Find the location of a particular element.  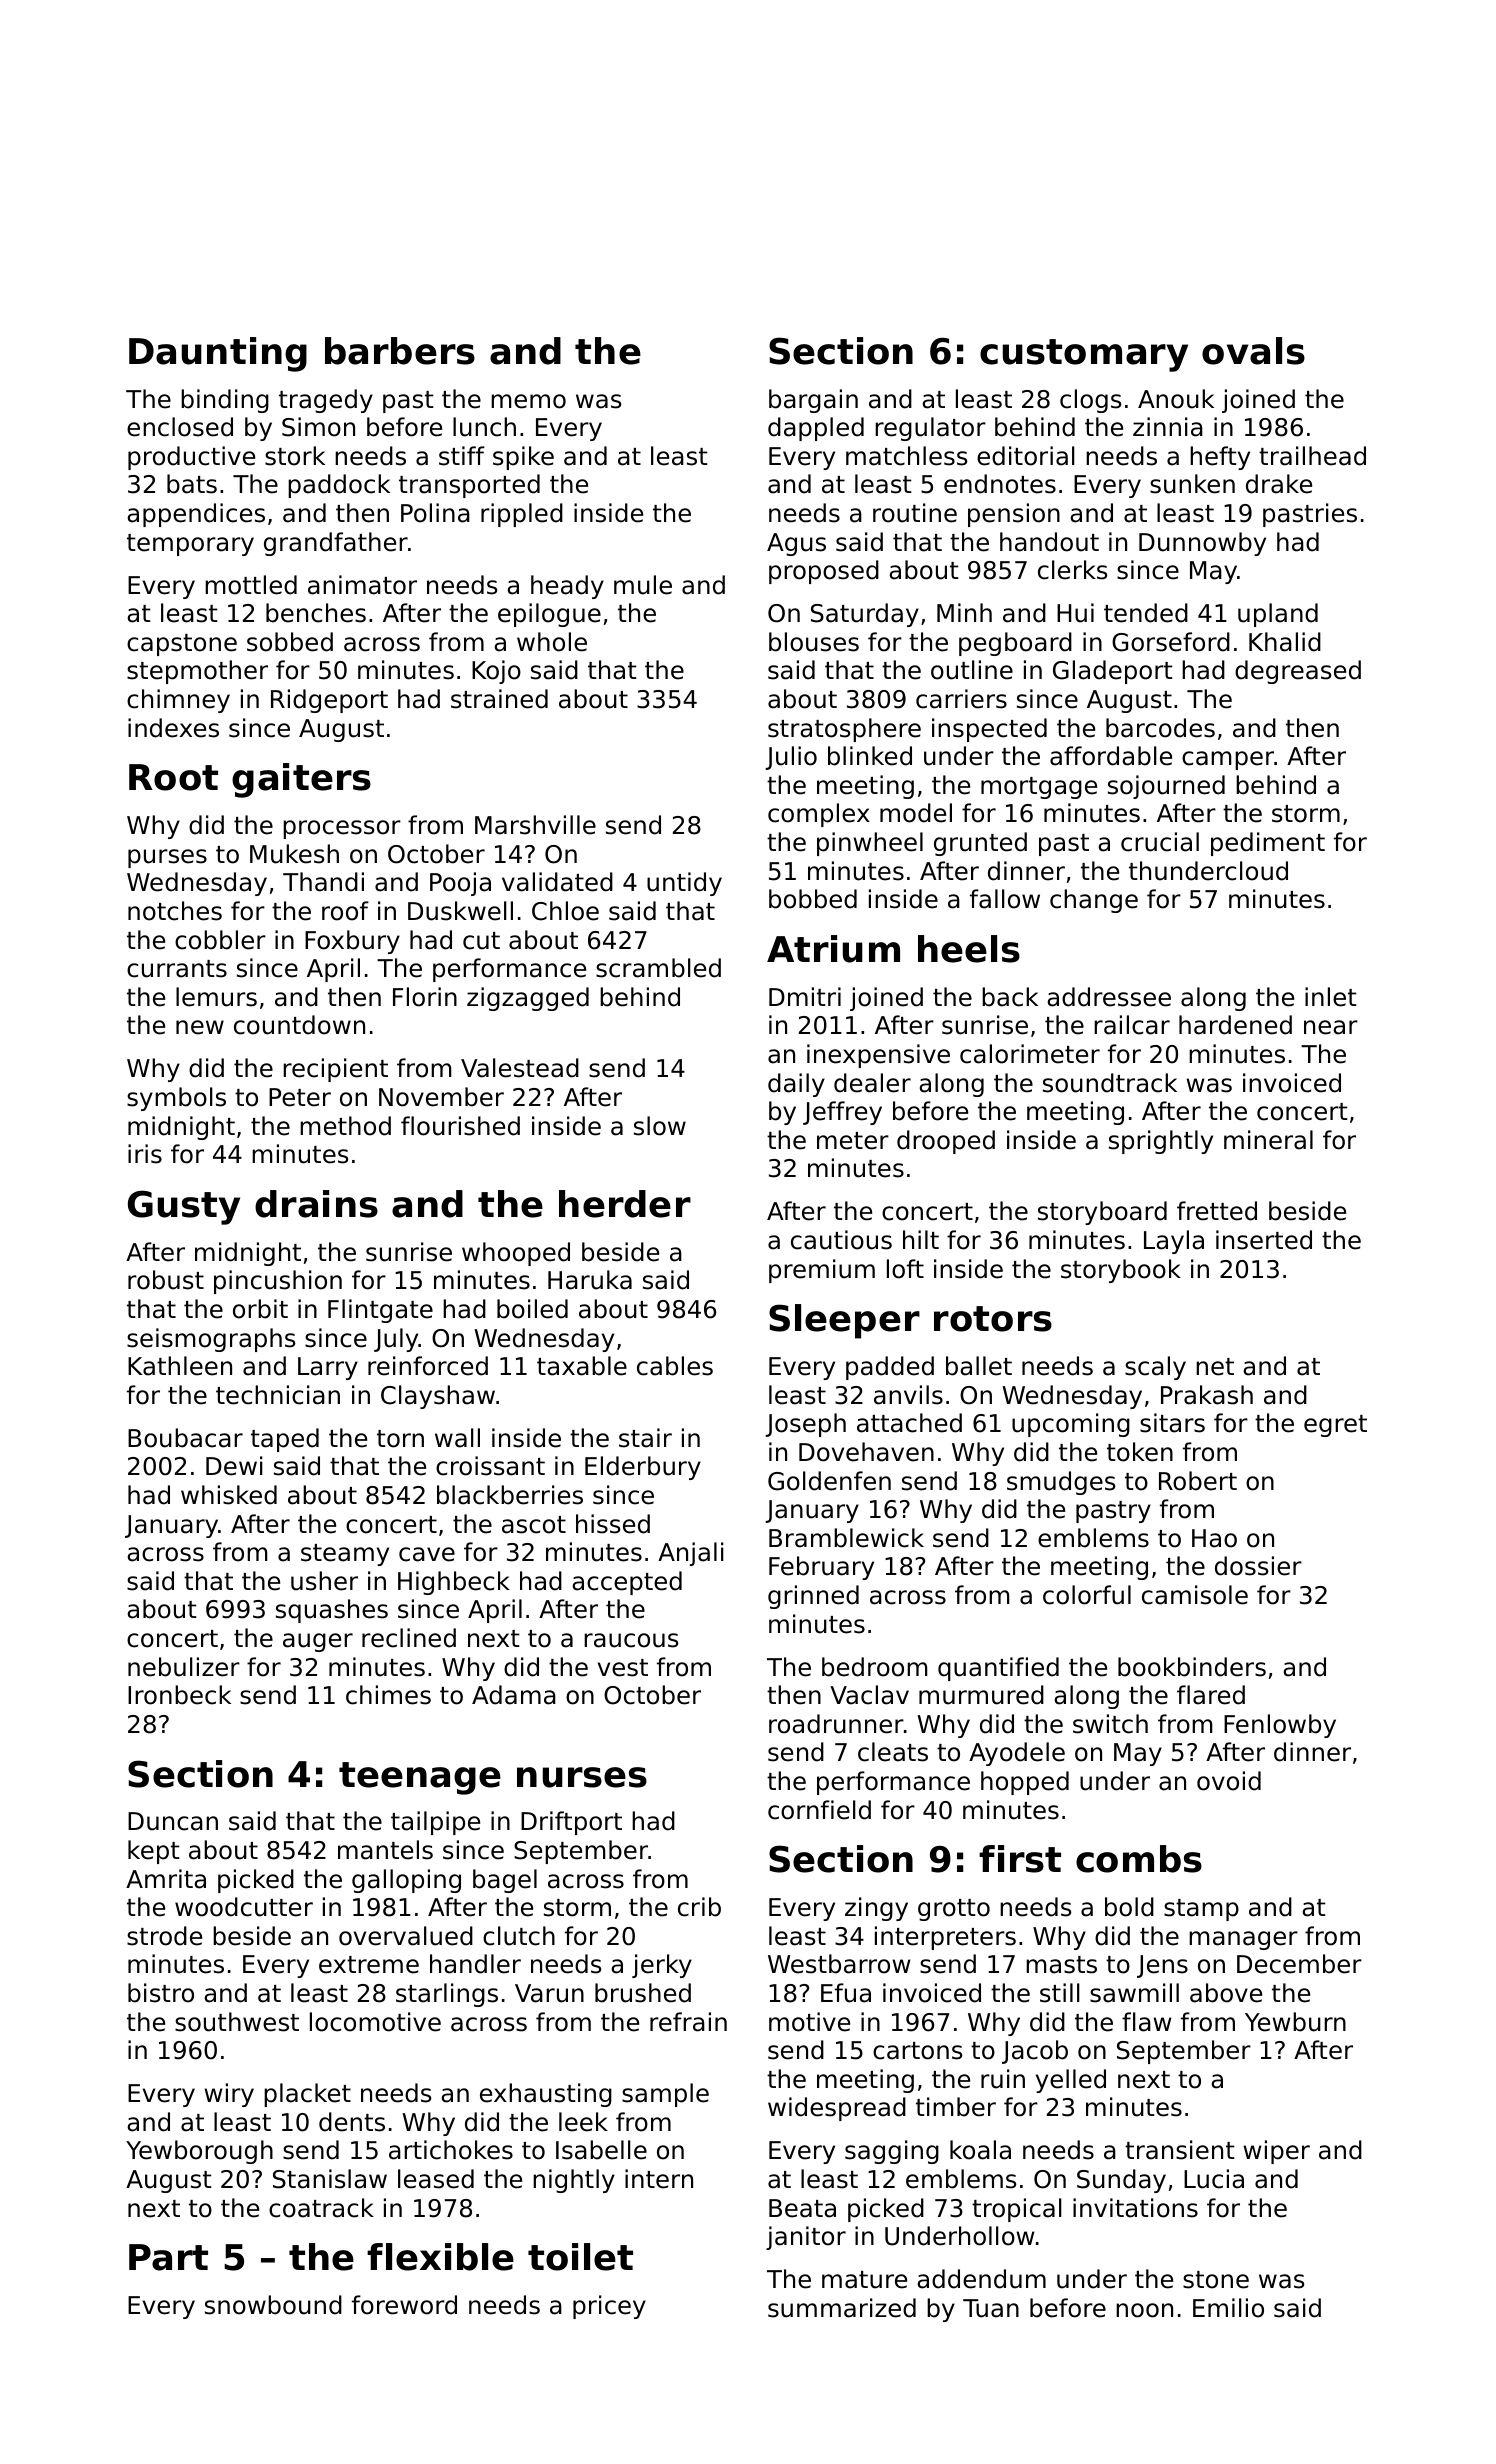

bargain is located at coordinates (813, 401).
